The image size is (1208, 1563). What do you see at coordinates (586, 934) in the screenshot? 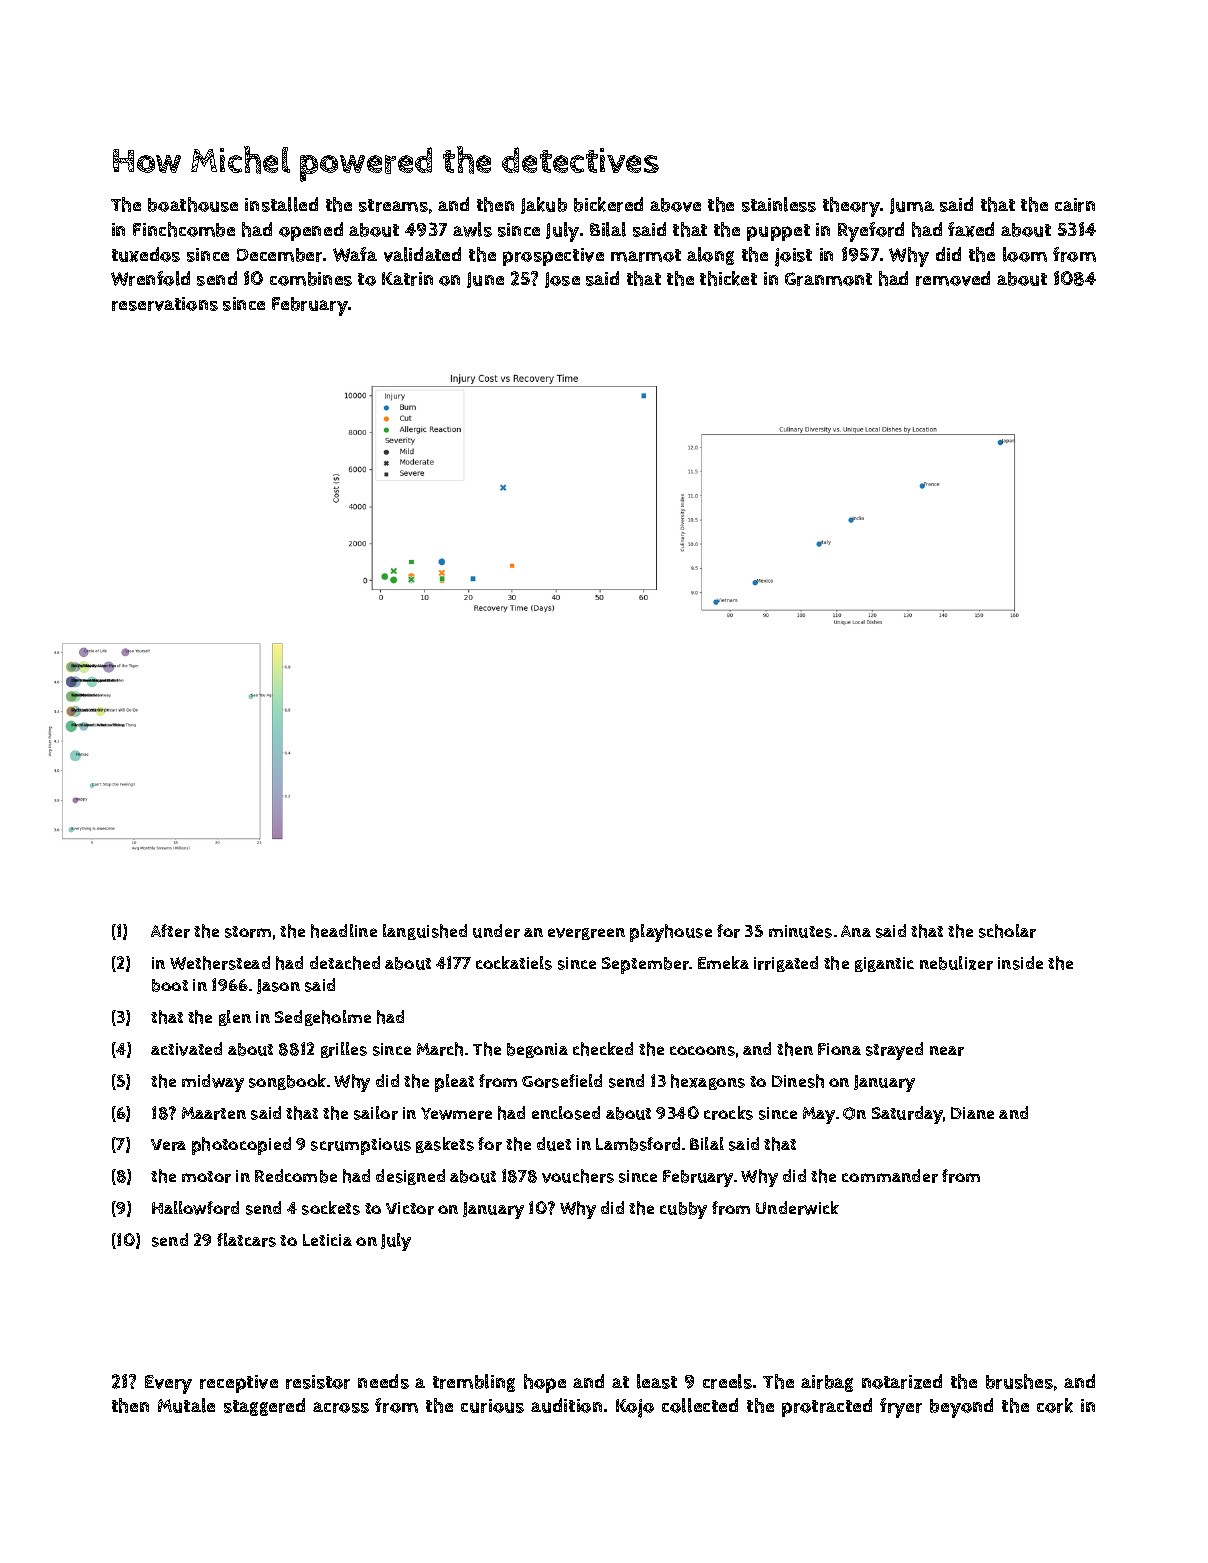
I see `evergreen` at bounding box center [586, 934].
